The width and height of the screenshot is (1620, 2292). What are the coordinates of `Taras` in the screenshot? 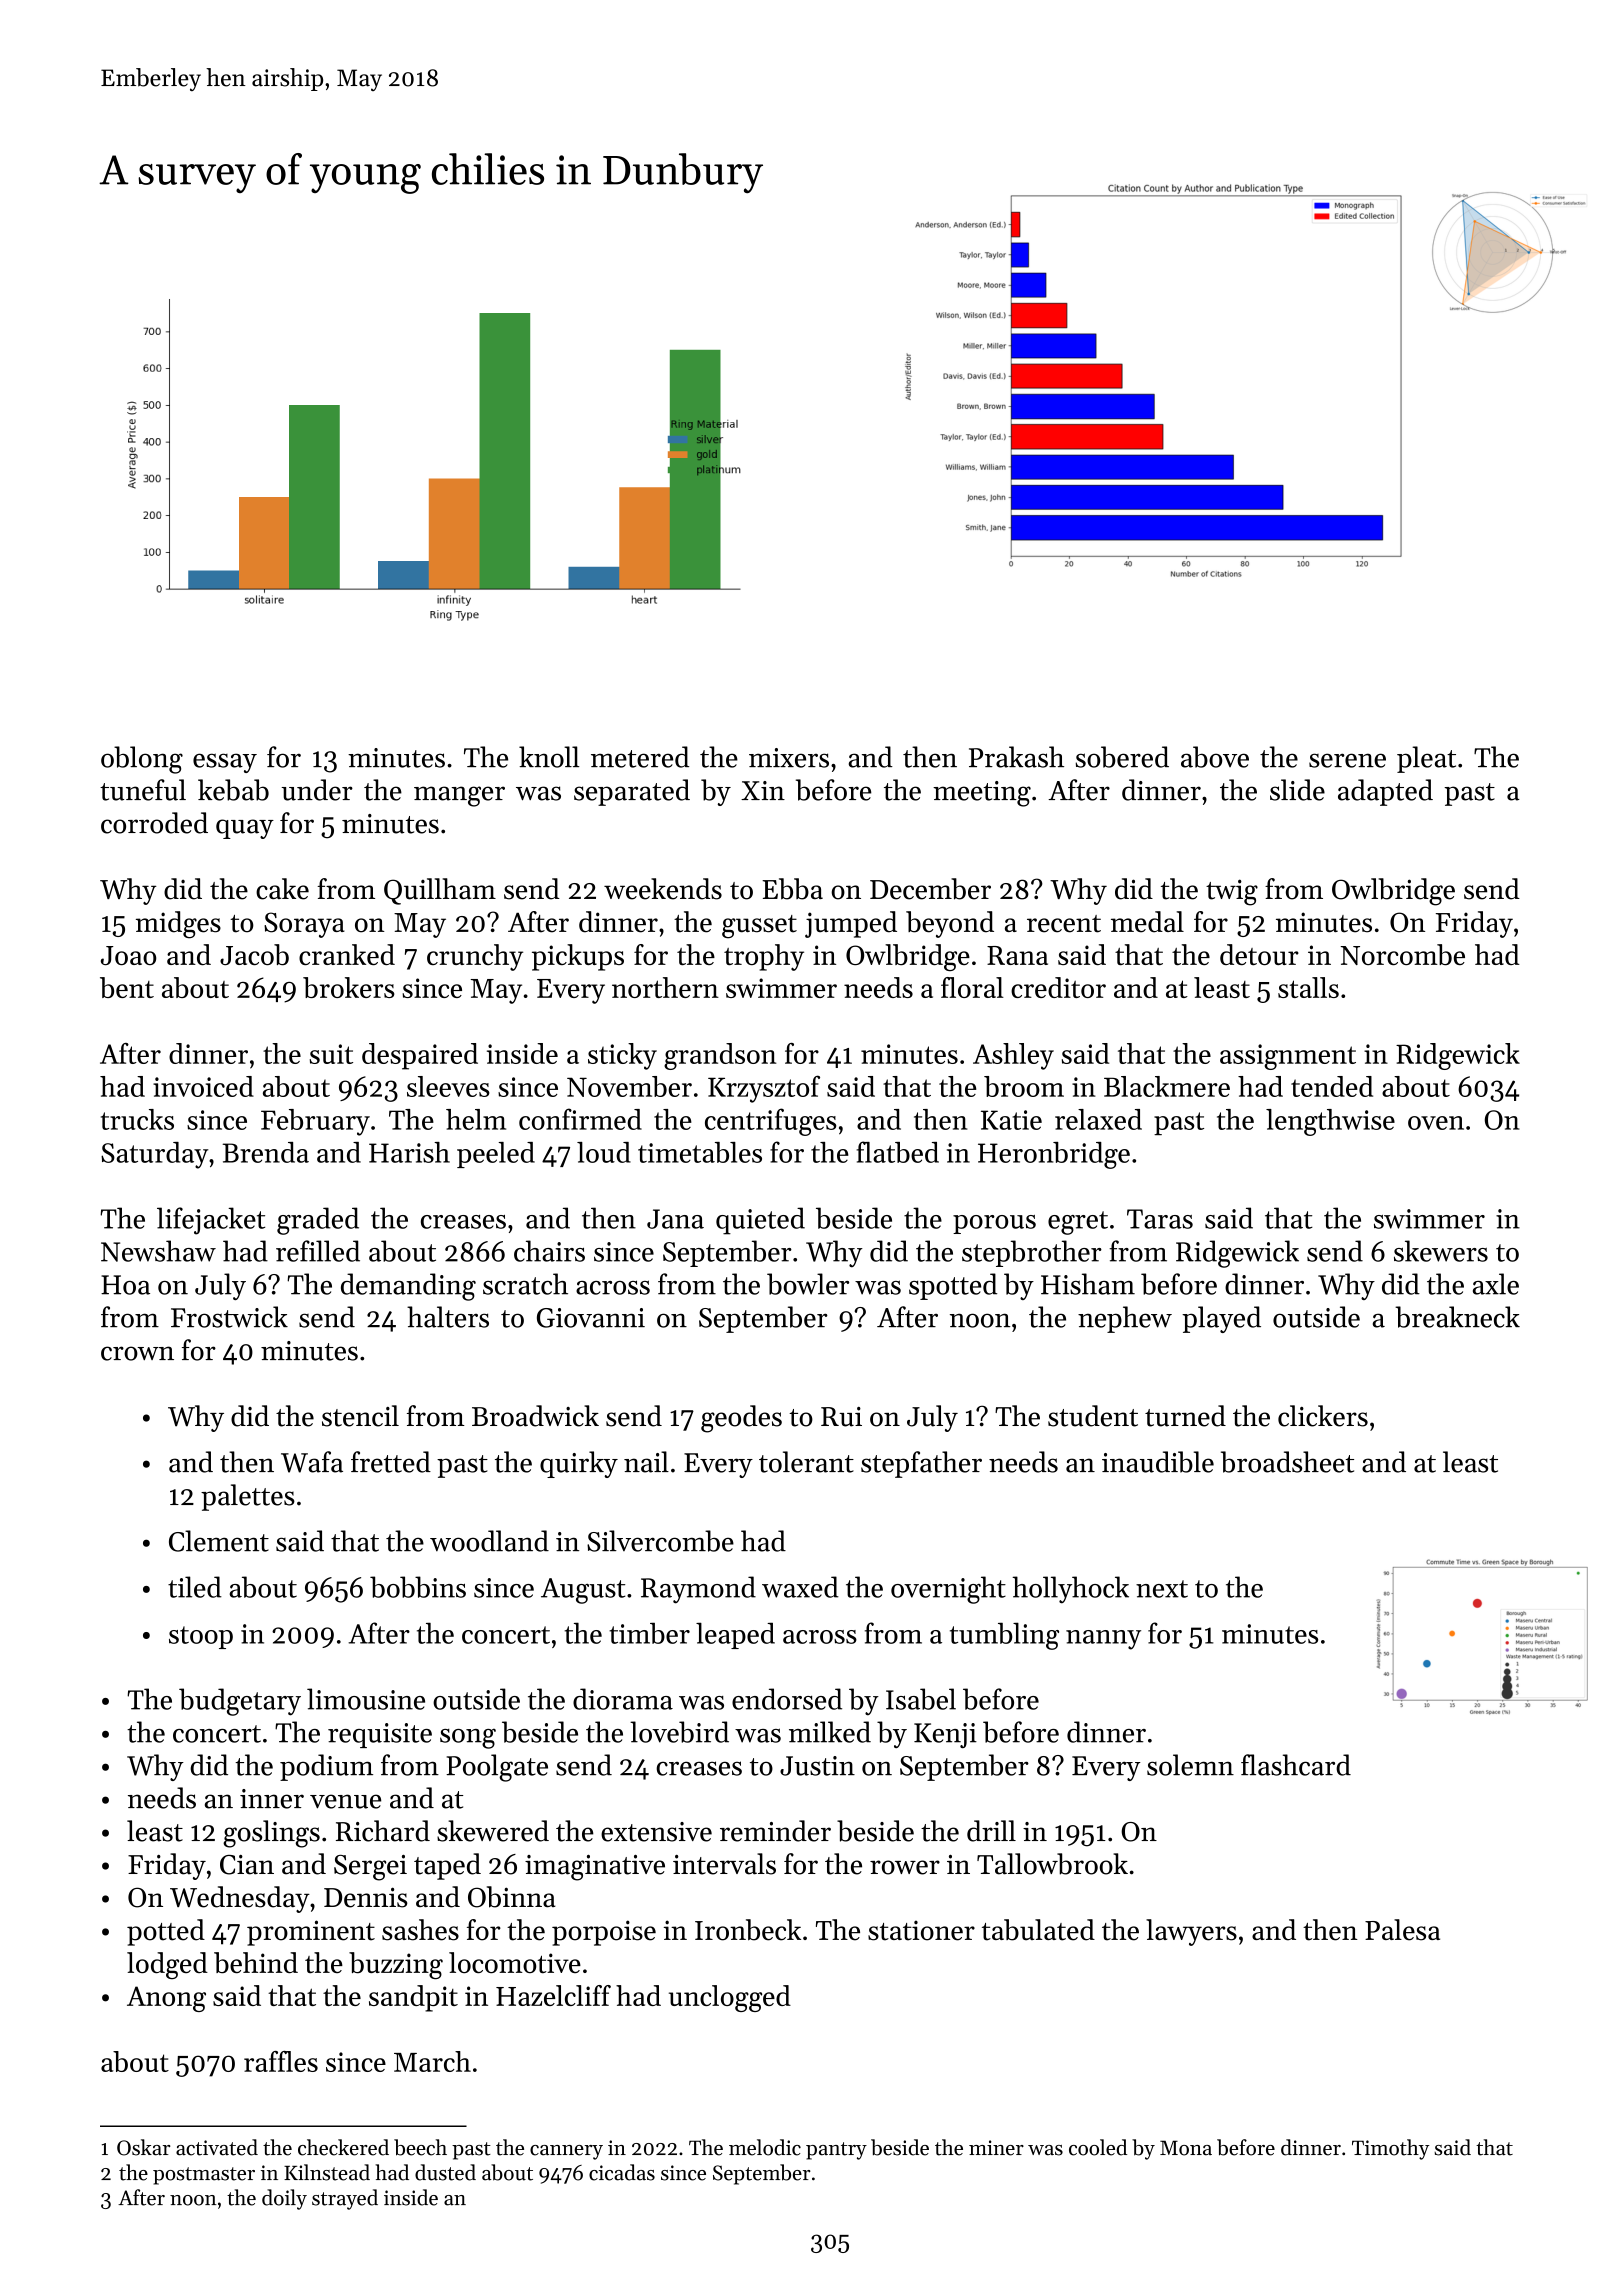 It's located at (1160, 1219).
